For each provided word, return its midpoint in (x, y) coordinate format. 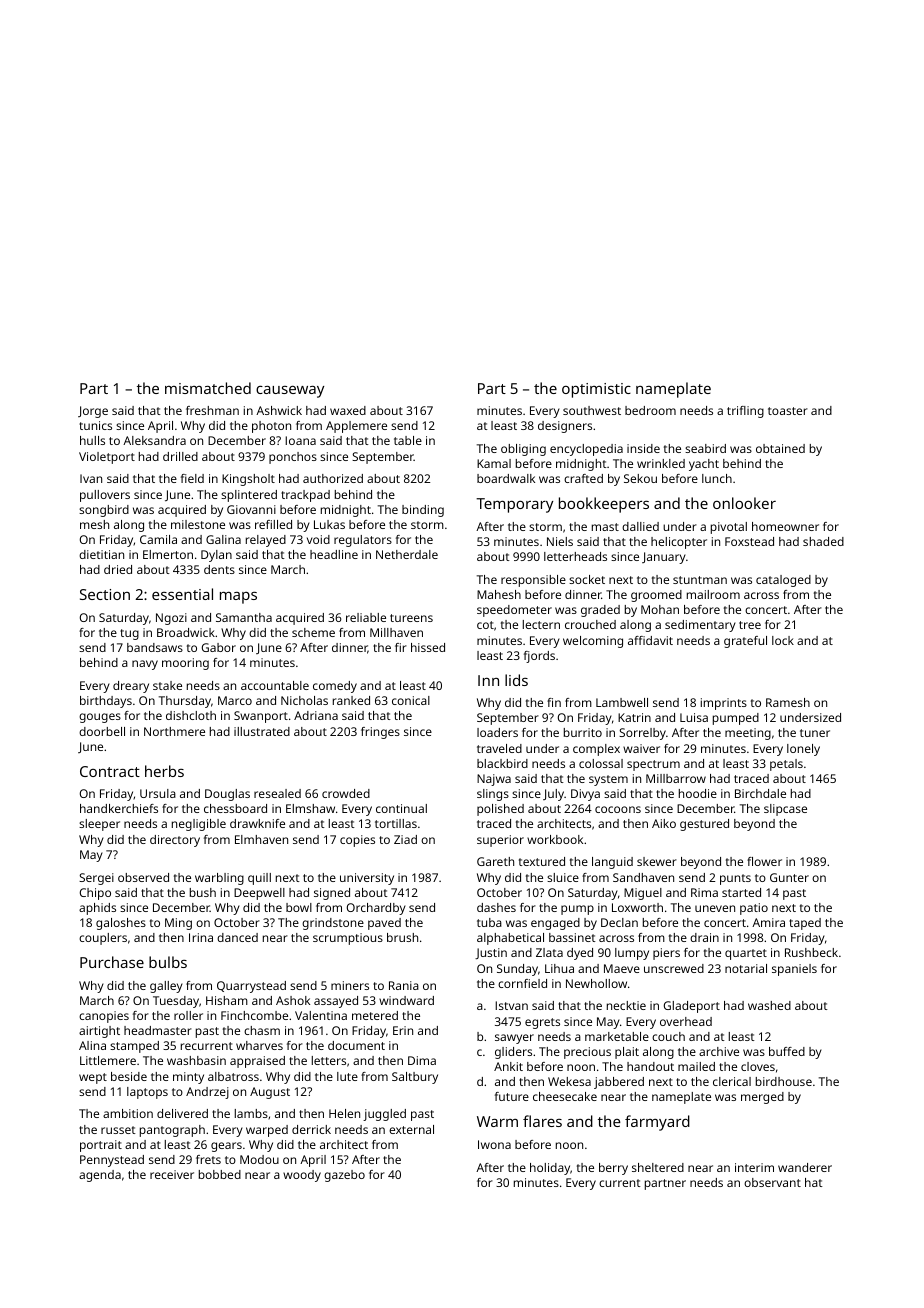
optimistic (596, 390)
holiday (550, 1169)
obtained (780, 448)
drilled (180, 456)
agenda (100, 1176)
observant (772, 1182)
